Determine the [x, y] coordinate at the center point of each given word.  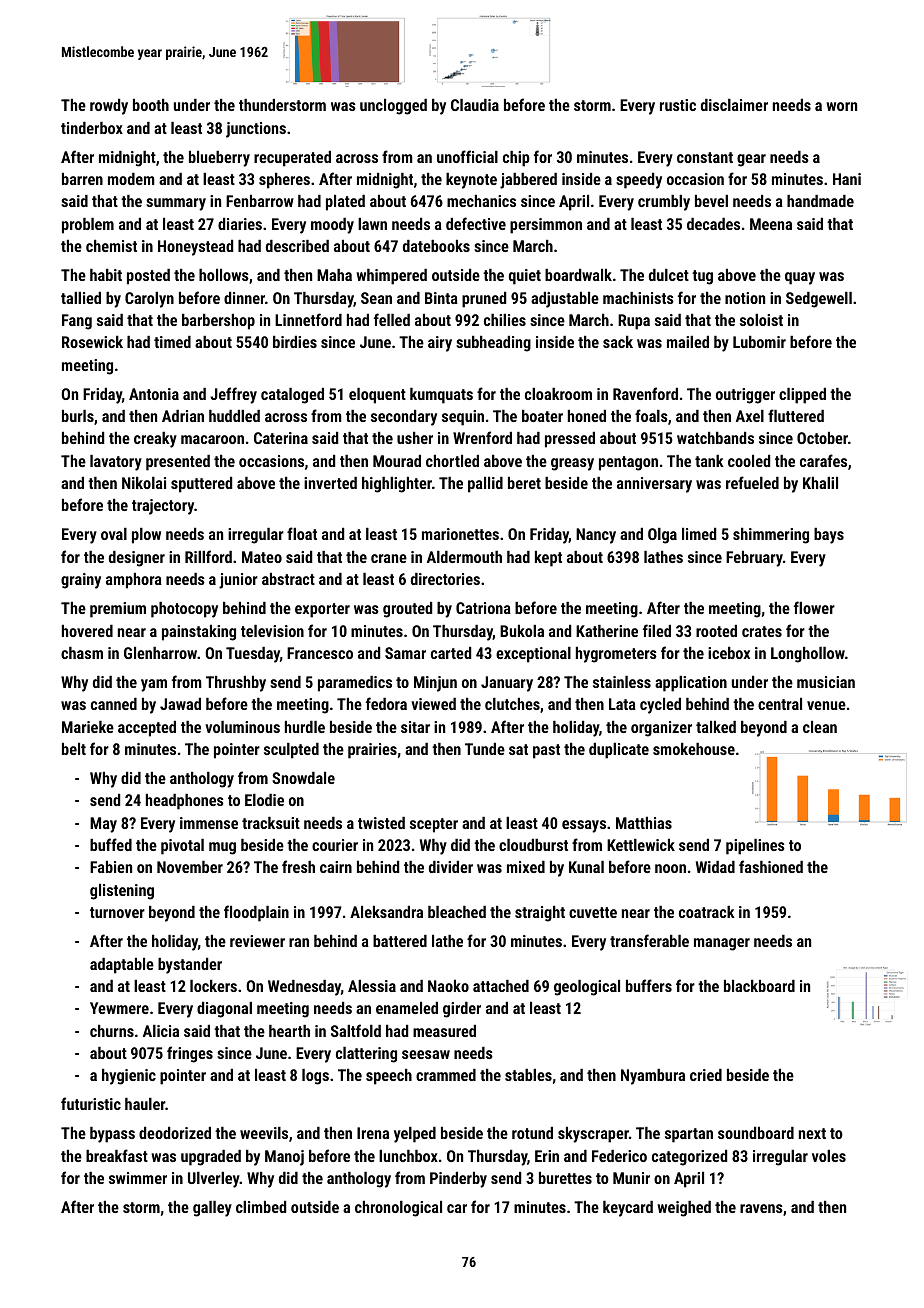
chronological [398, 1209]
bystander [190, 966]
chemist [111, 246]
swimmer [138, 1178]
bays [829, 536]
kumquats [441, 395]
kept [548, 558]
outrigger [745, 396]
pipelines [755, 847]
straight [540, 914]
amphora [134, 581]
